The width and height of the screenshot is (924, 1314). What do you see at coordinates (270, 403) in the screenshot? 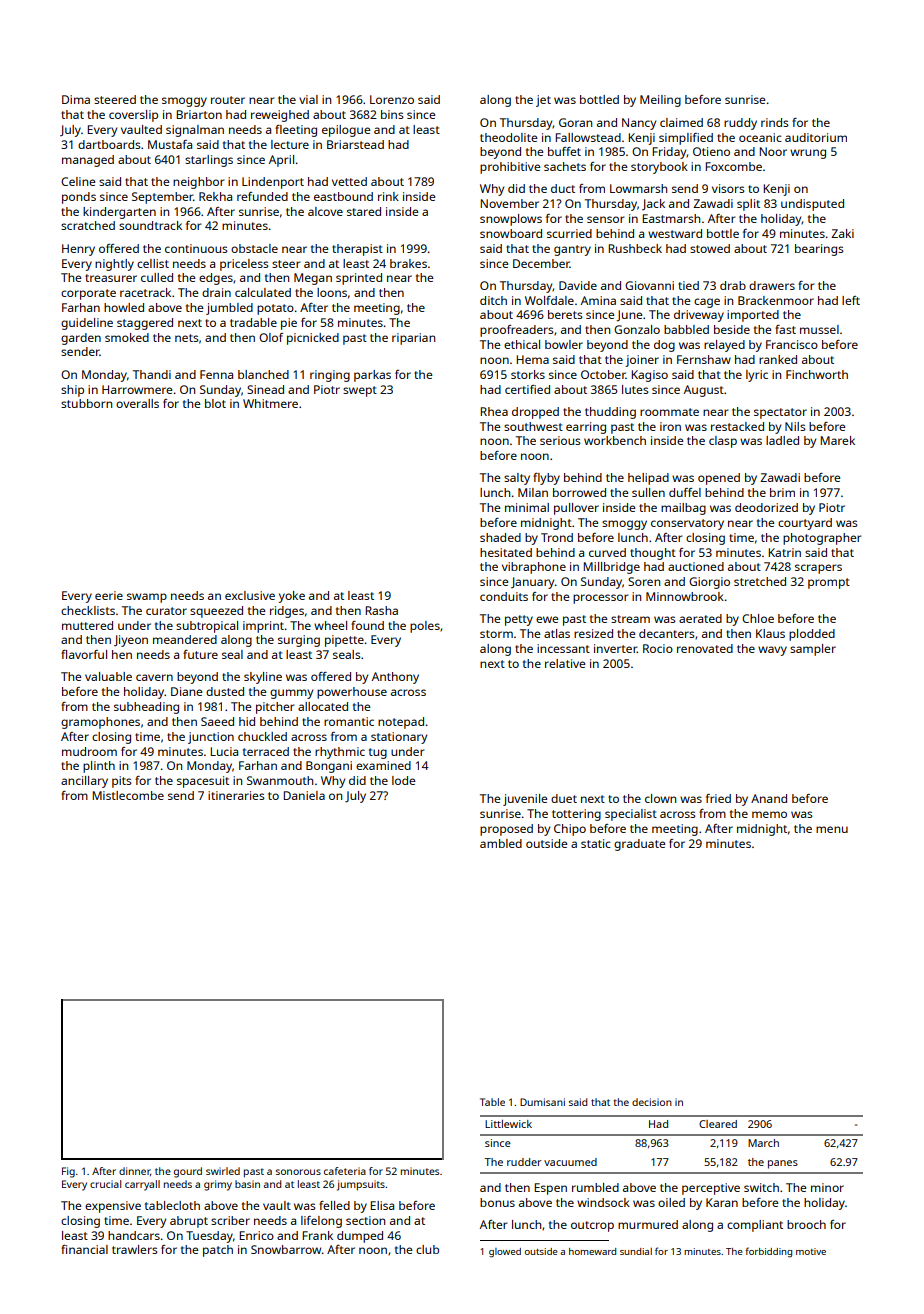
I see `Whitmere` at bounding box center [270, 403].
